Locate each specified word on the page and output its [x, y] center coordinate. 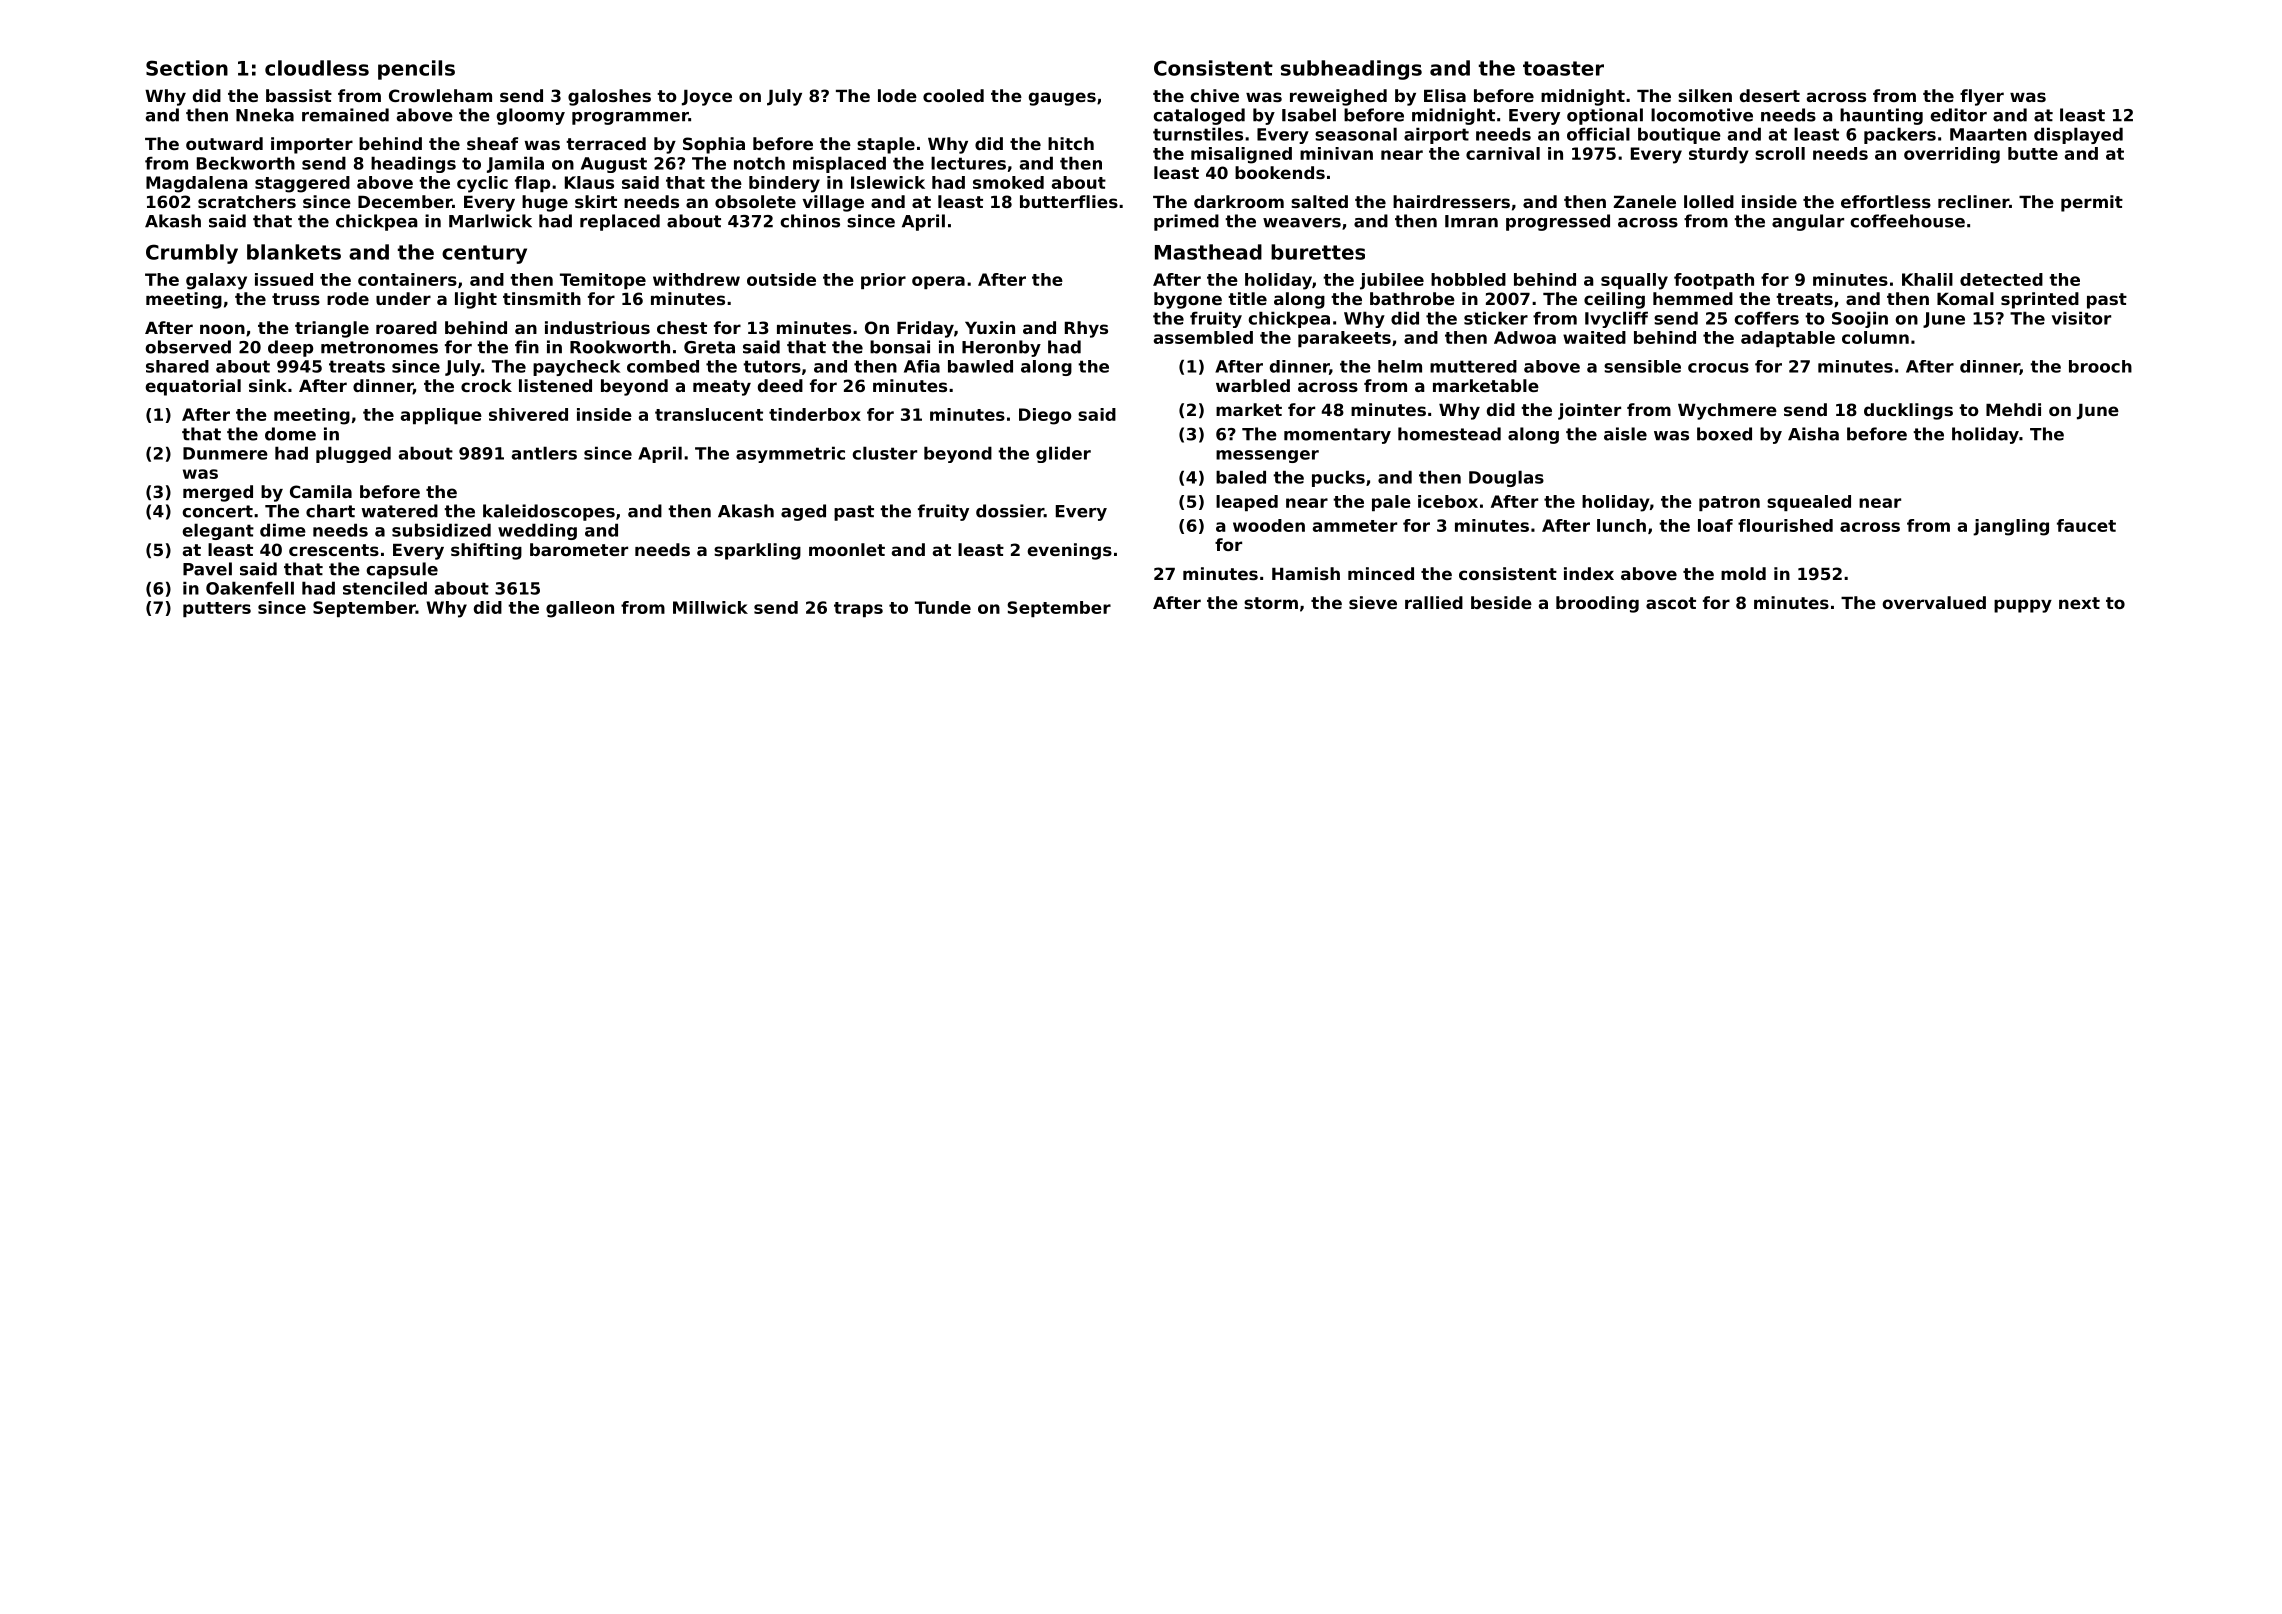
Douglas [1506, 478]
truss [296, 299]
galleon [580, 609]
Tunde [943, 607]
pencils [416, 70]
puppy [2023, 606]
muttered [1473, 366]
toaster [1563, 68]
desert [1770, 95]
